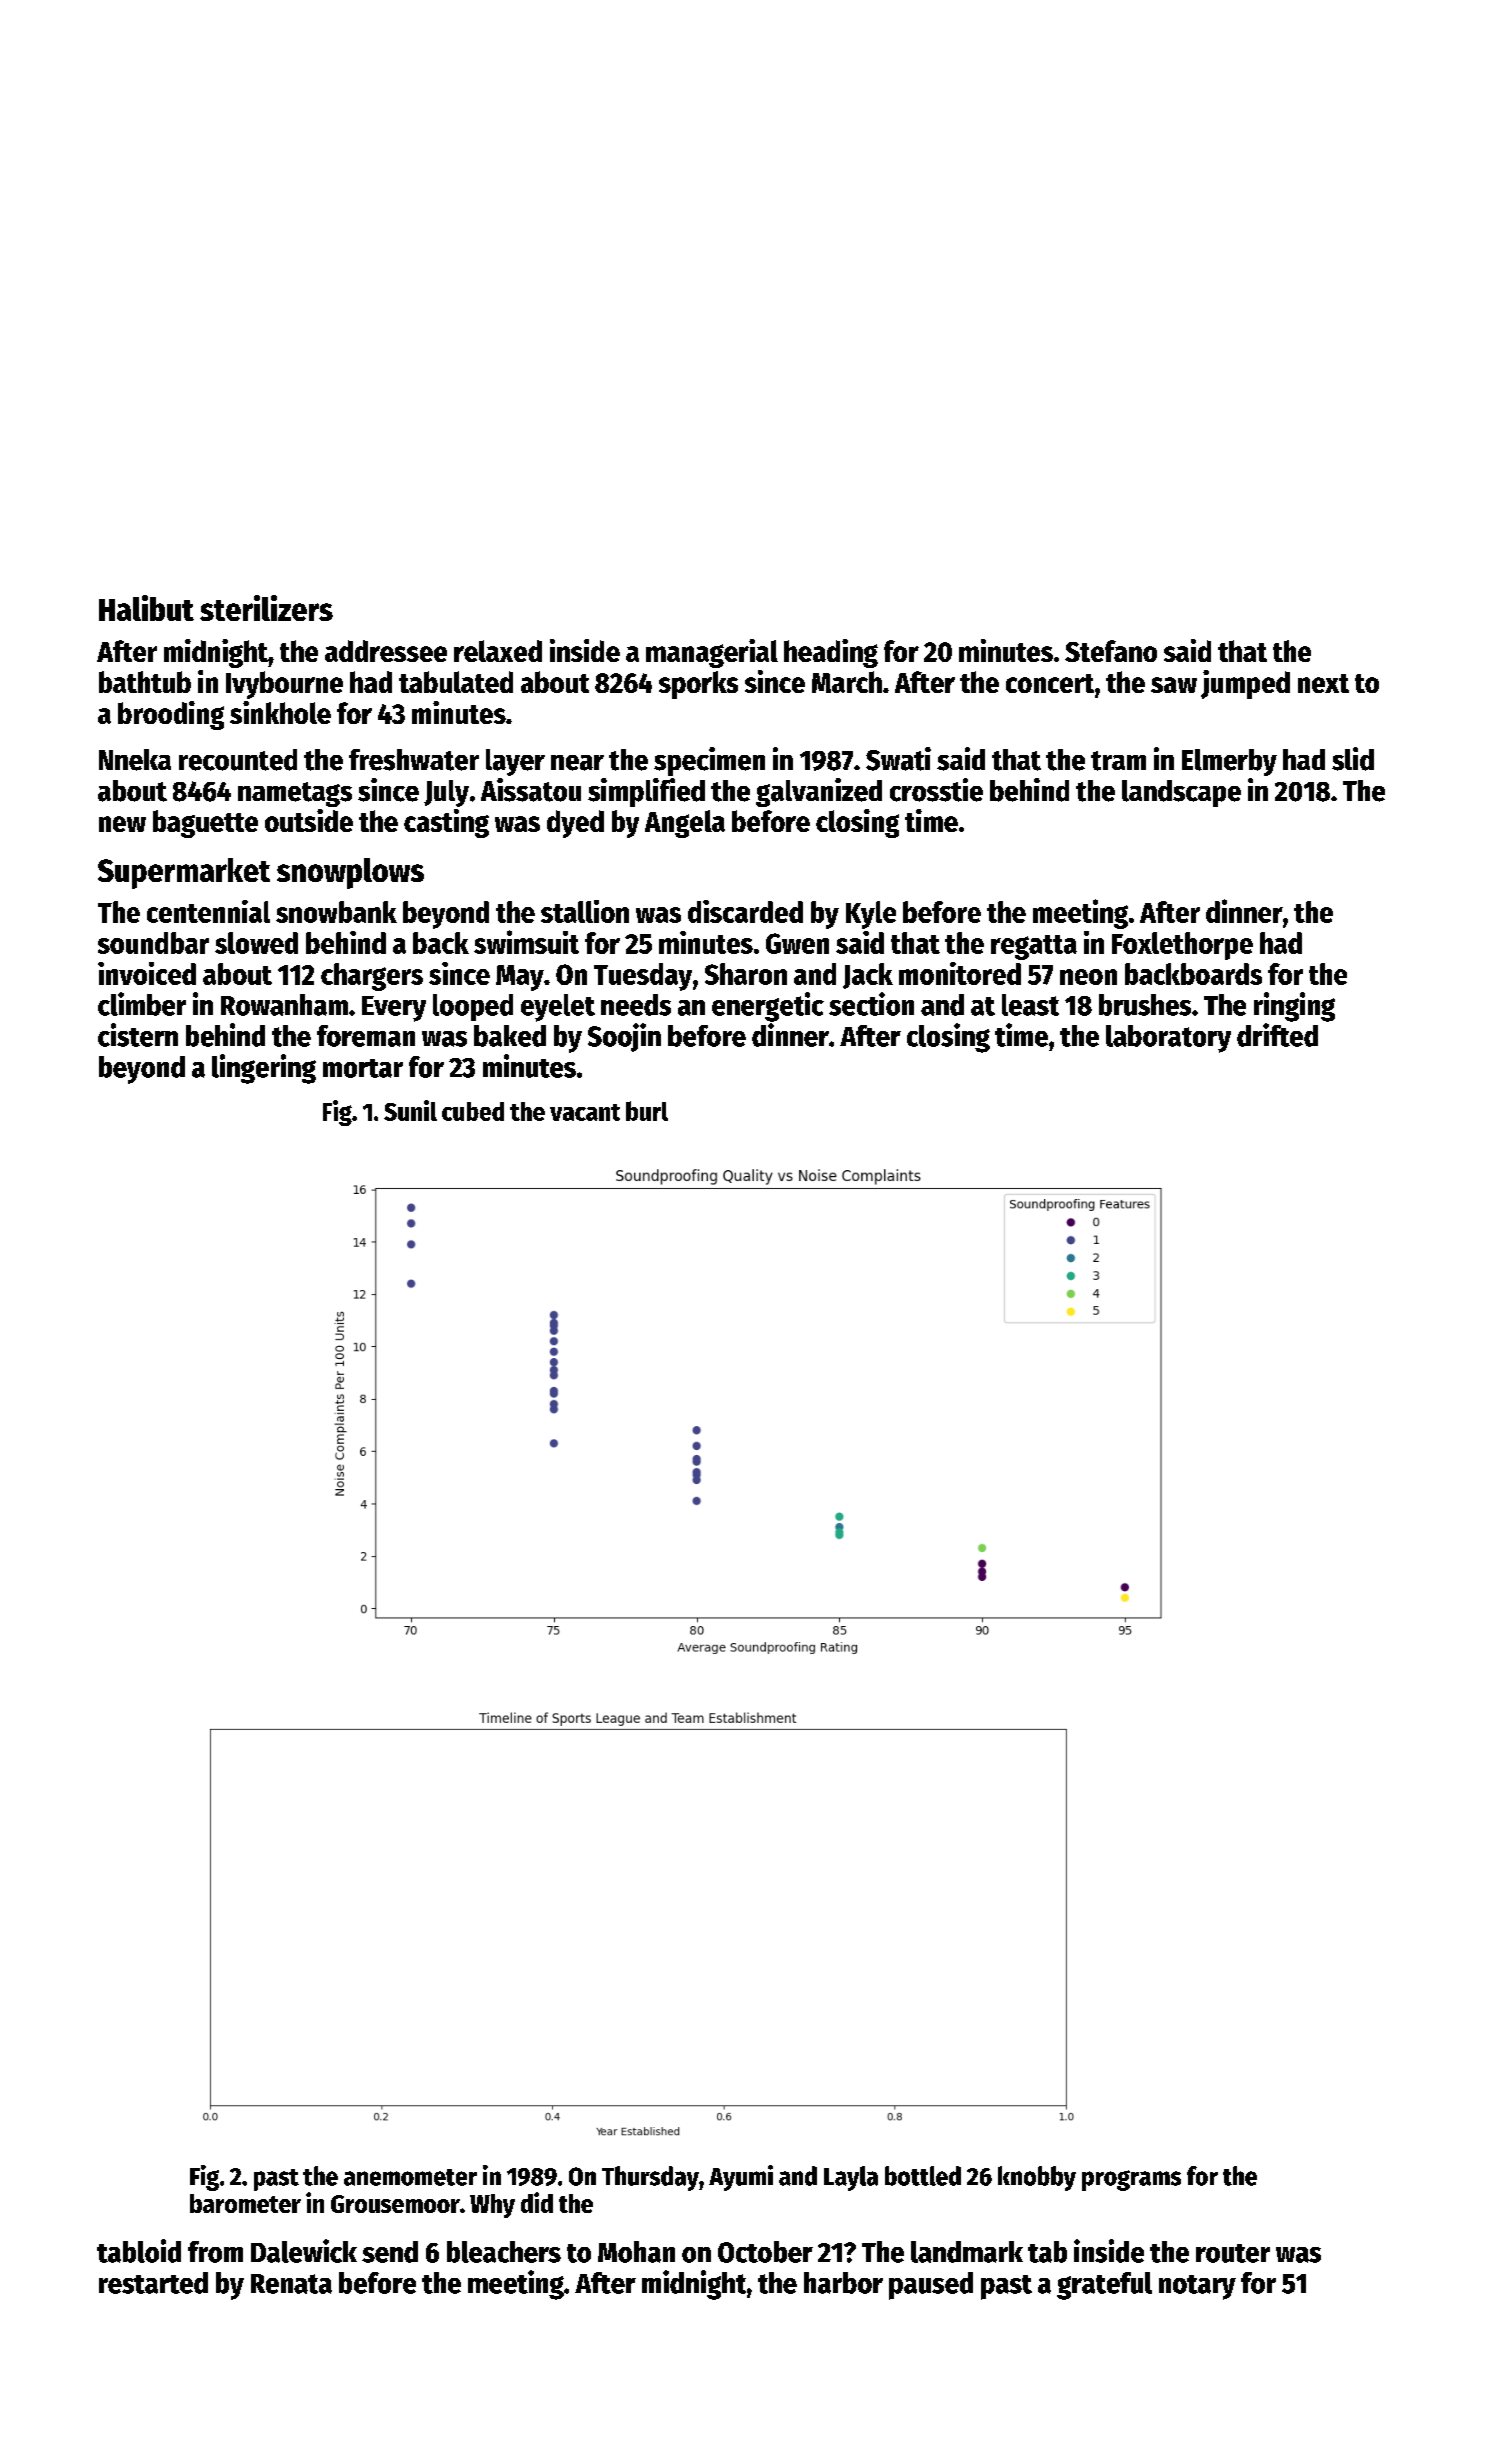  Describe the element at coordinates (1131, 2180) in the screenshot. I see `programs` at that location.
